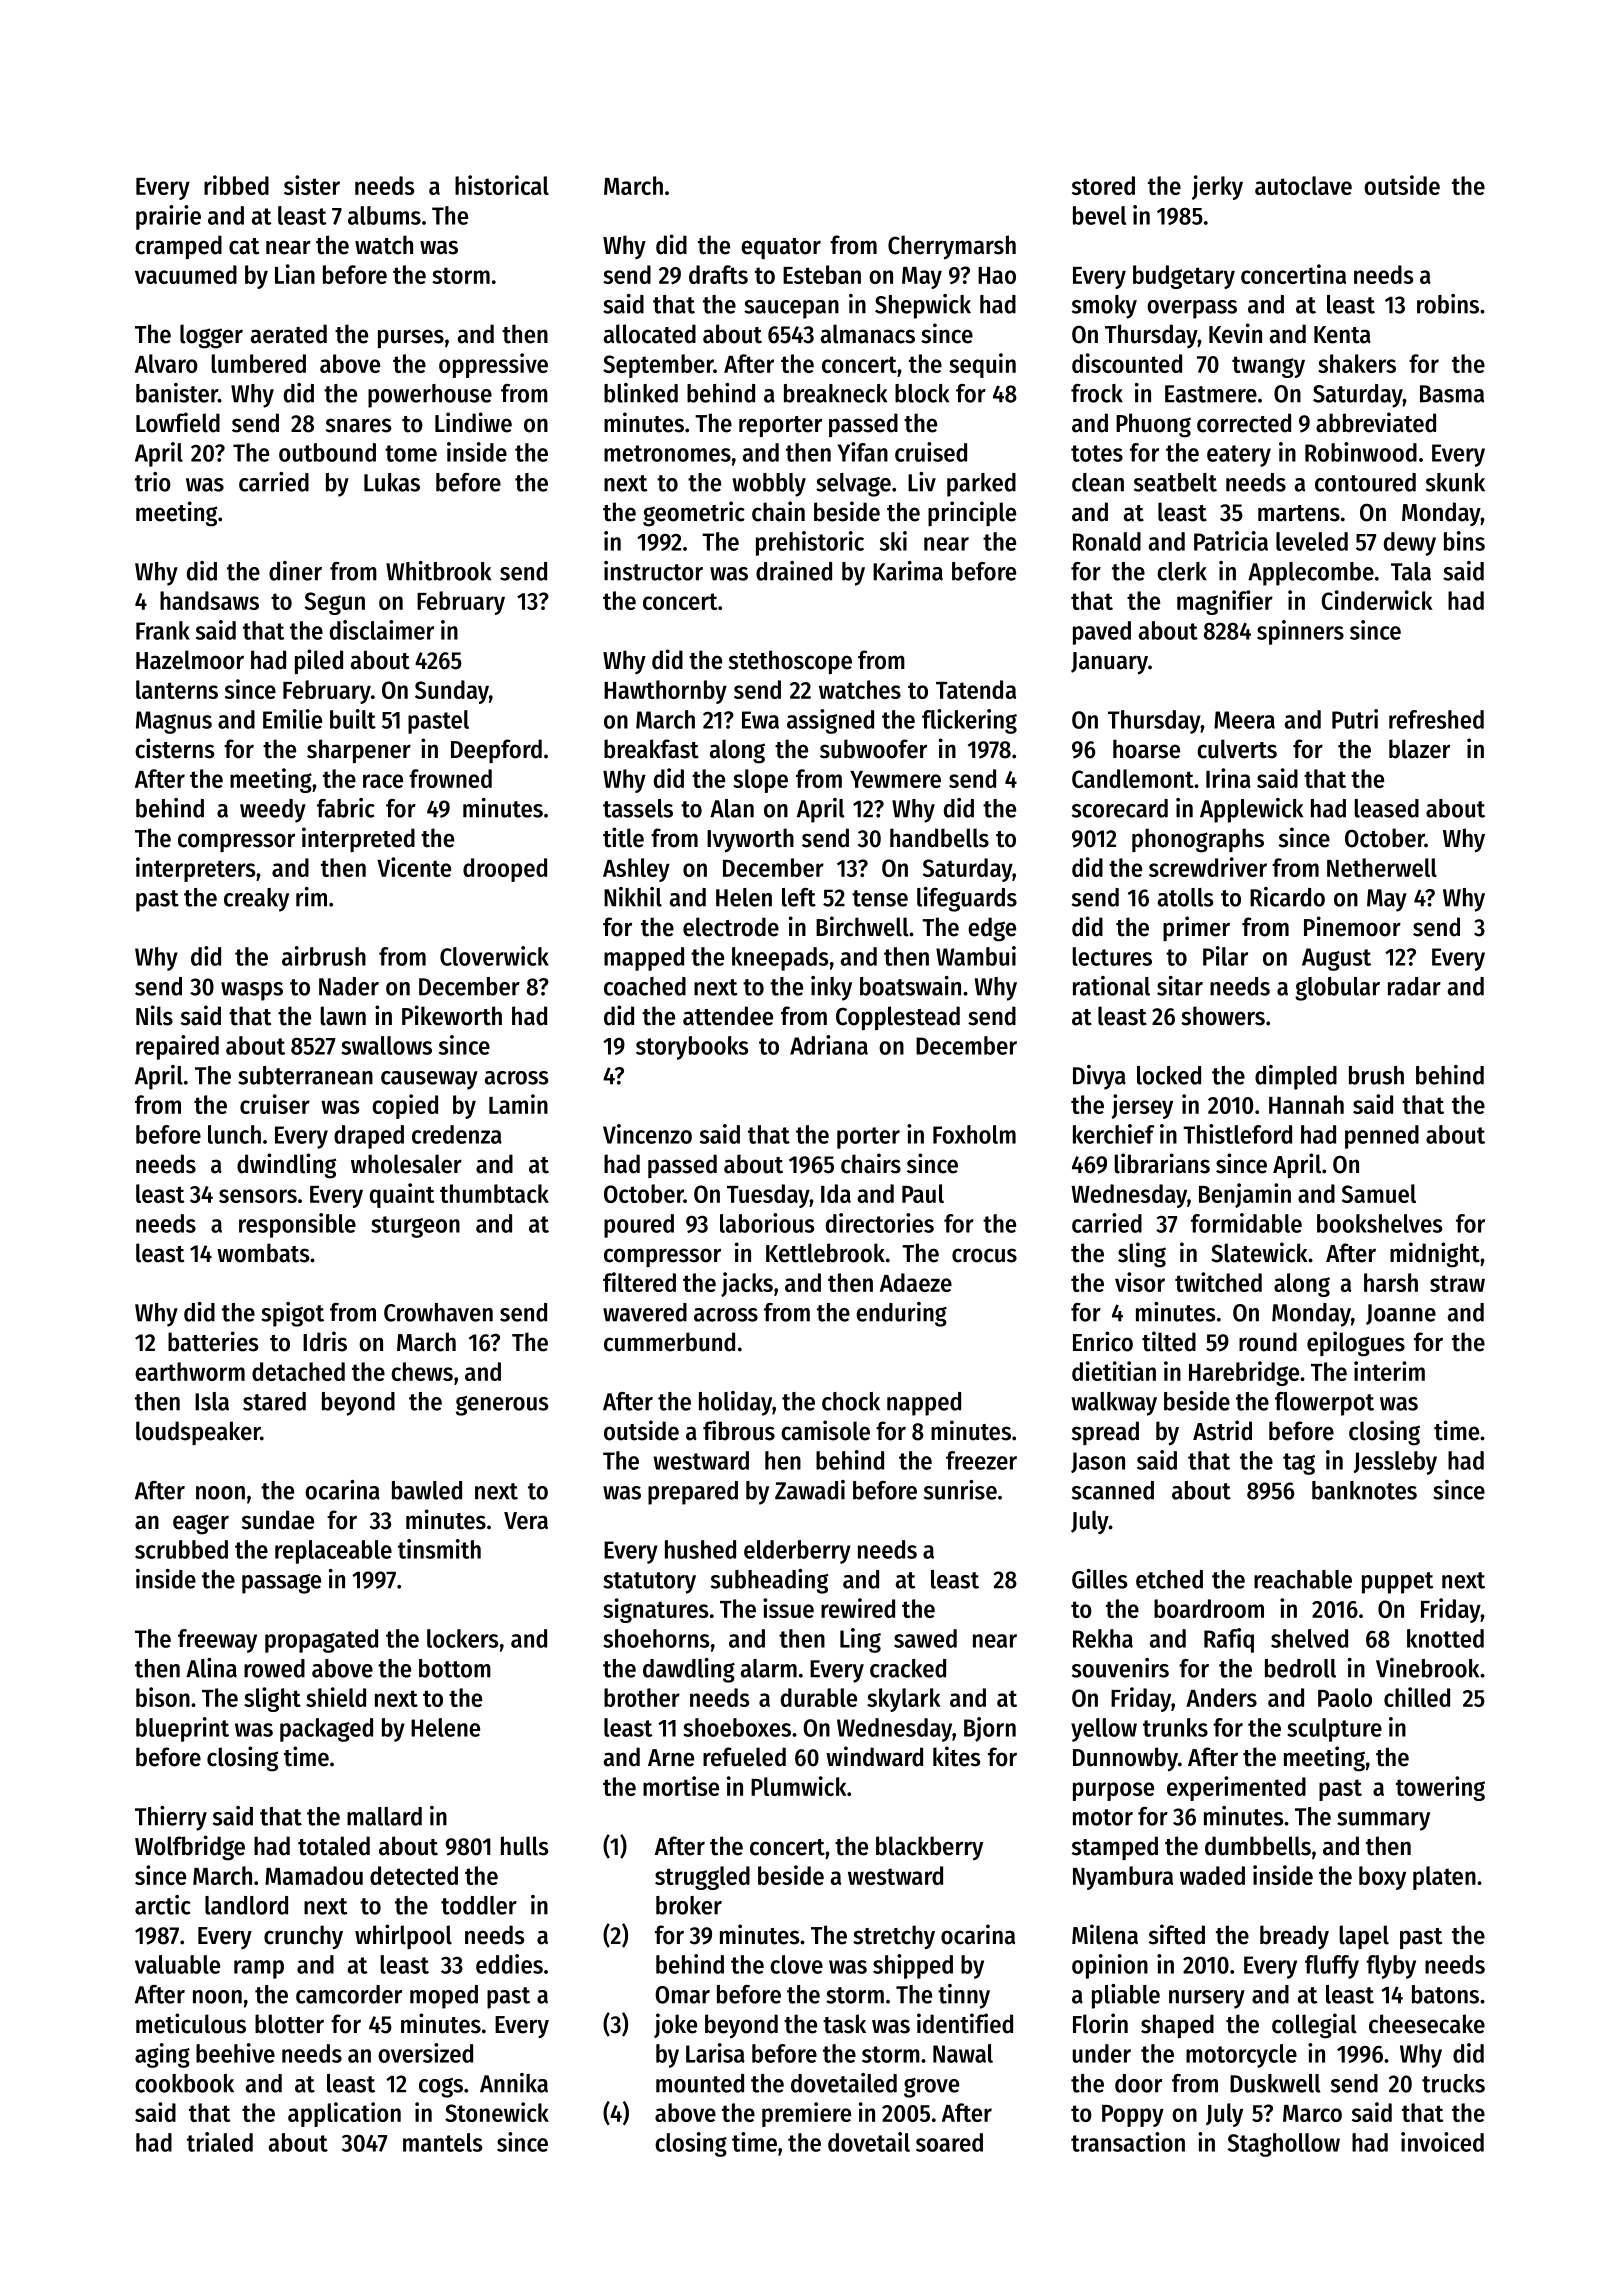  I want to click on discounted, so click(1127, 363).
